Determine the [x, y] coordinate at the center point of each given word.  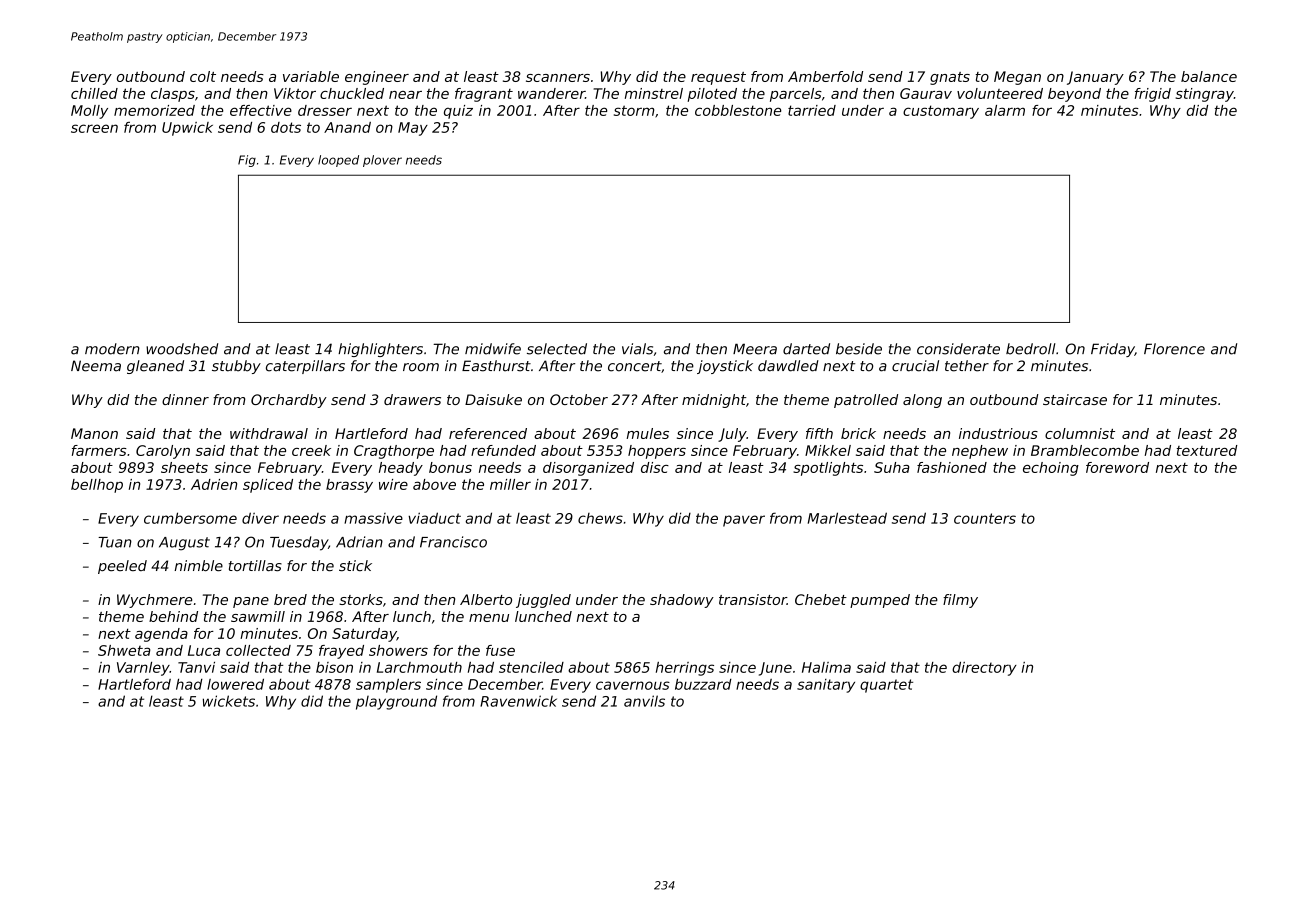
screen [94, 128]
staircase [1075, 399]
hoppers [657, 452]
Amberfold [825, 76]
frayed [341, 652]
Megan [1017, 78]
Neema [96, 366]
